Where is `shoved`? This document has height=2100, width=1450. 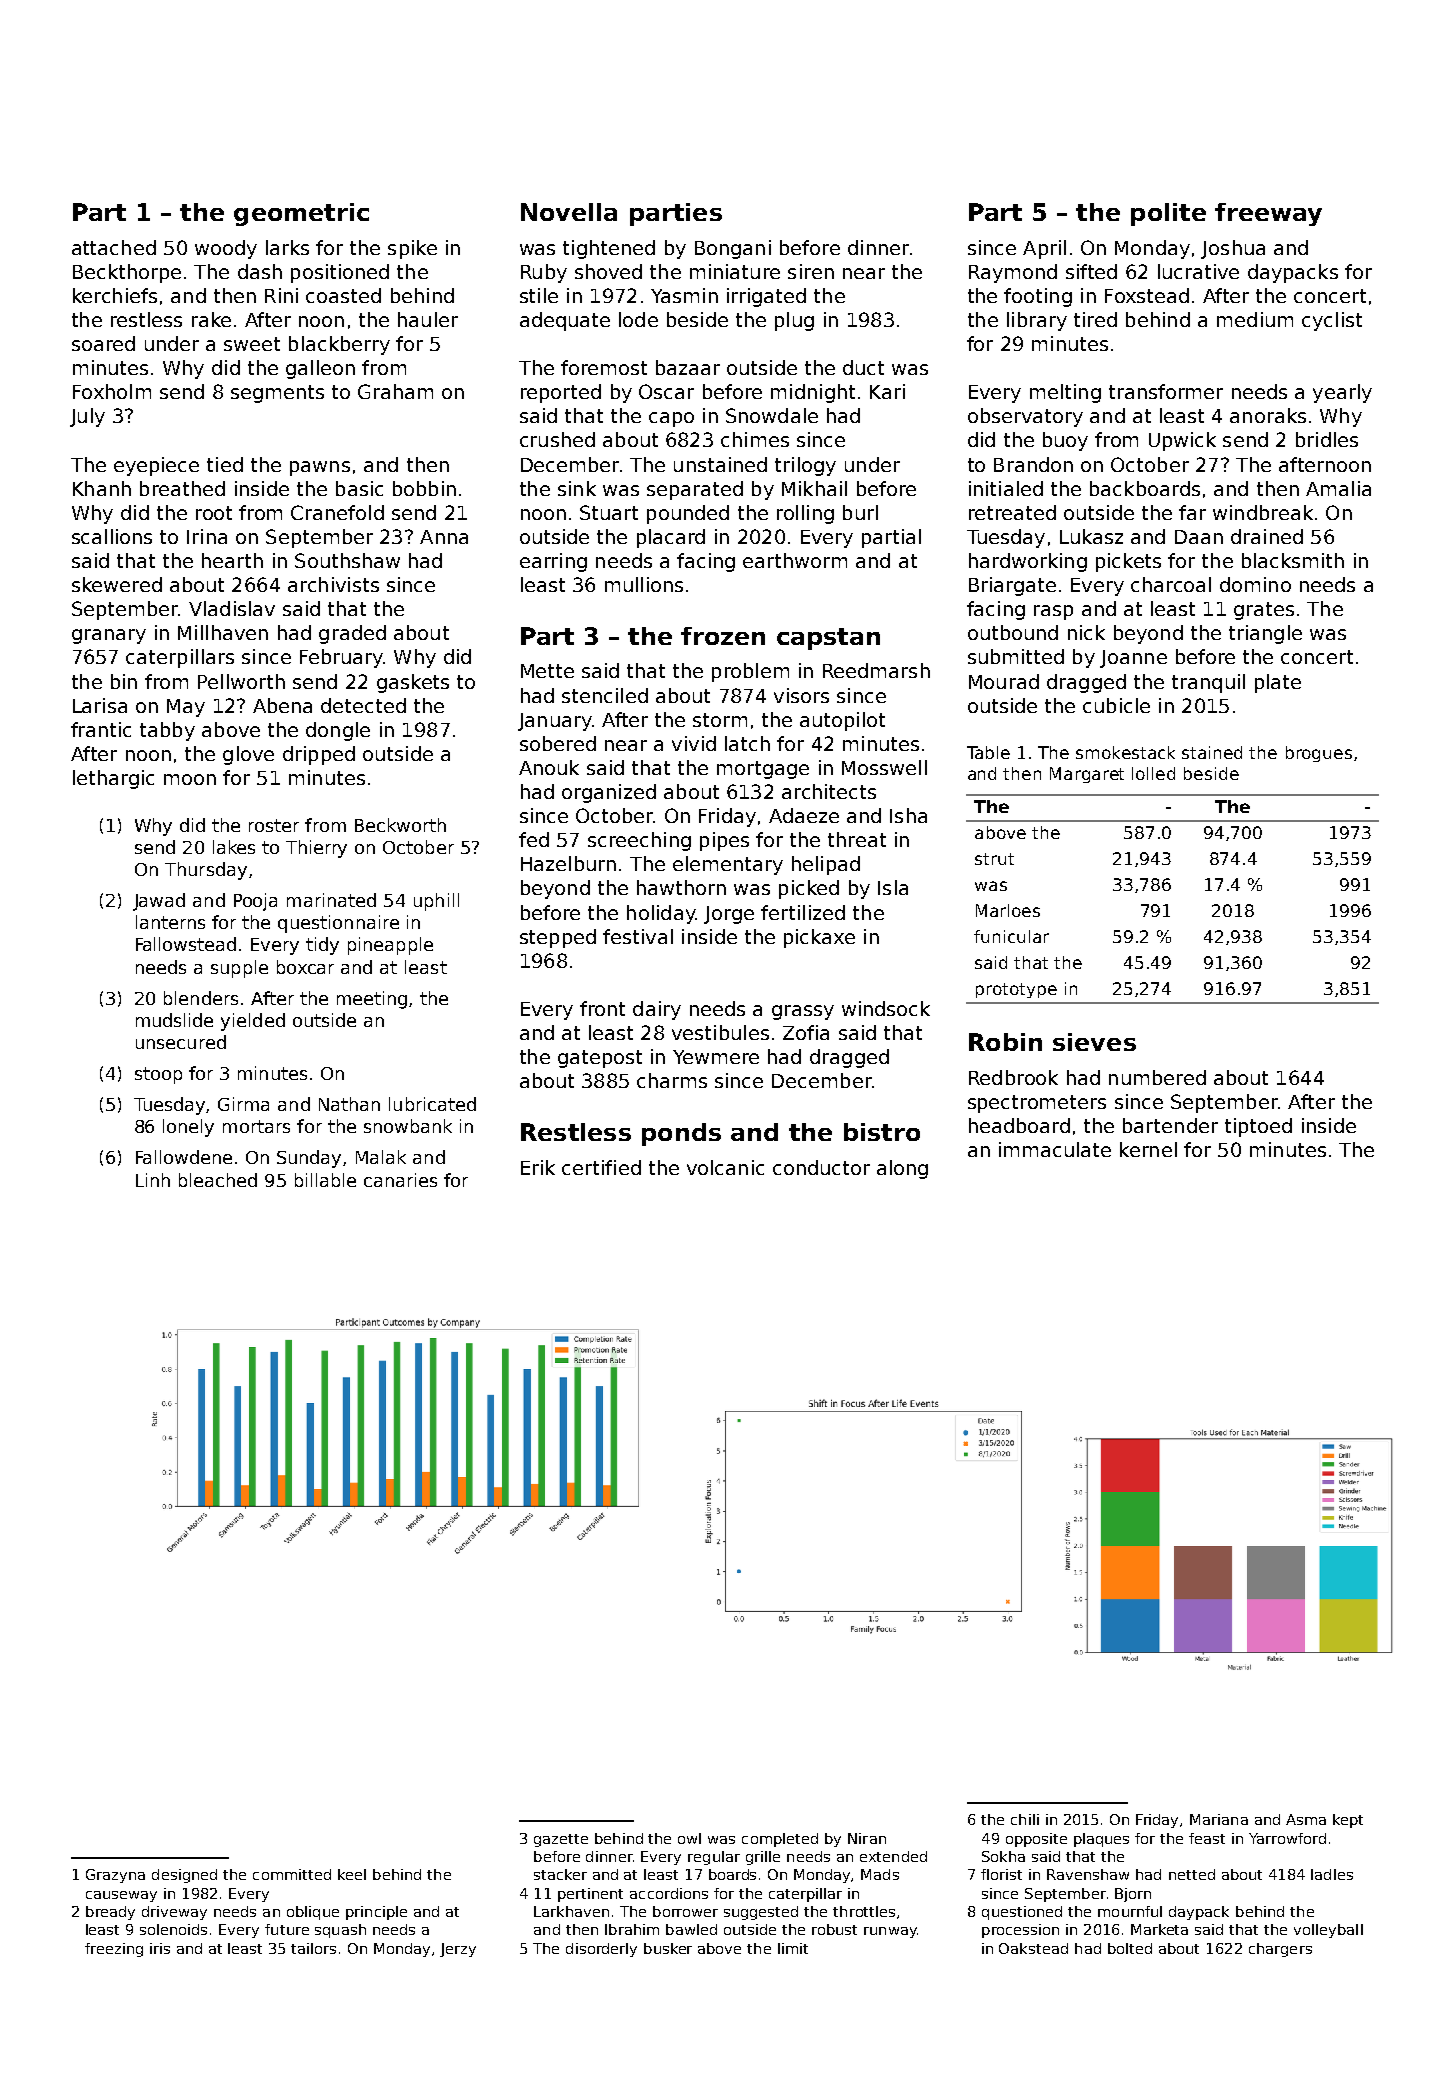 shoved is located at coordinates (608, 271).
